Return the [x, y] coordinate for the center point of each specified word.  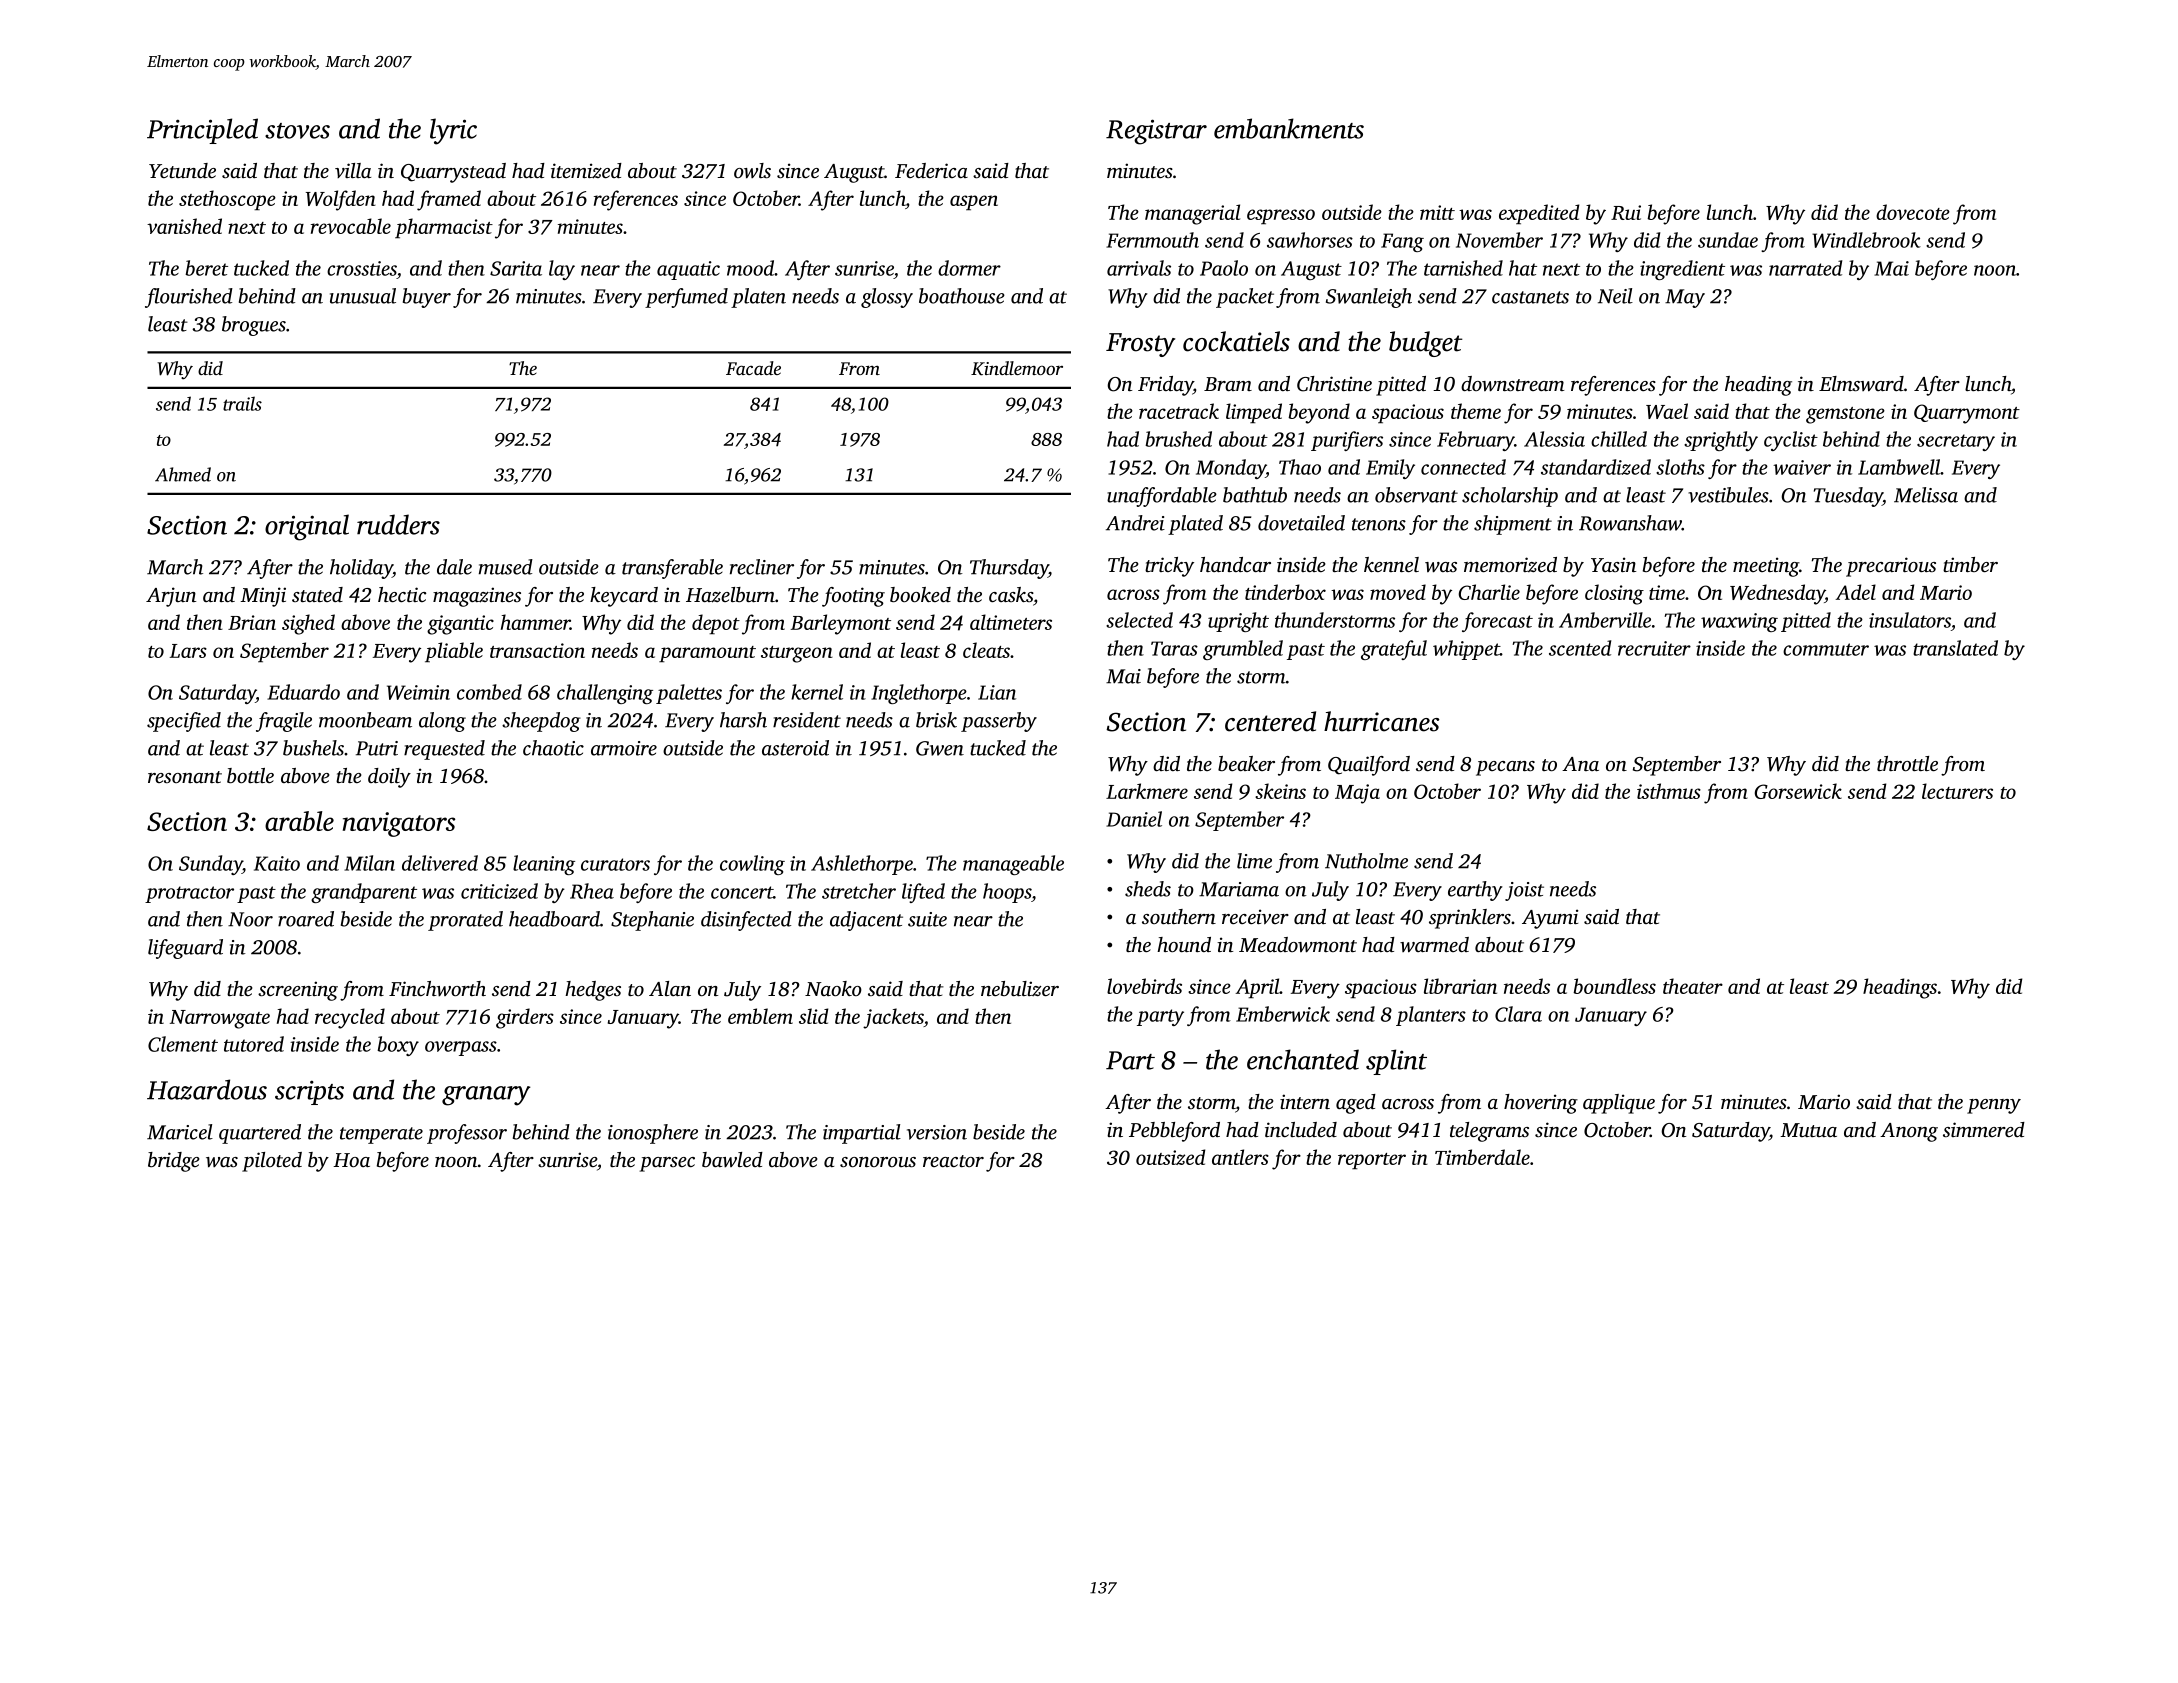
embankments [1289, 128]
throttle [1907, 763]
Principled [202, 131]
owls [752, 171]
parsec [667, 1164]
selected [1139, 620]
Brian [252, 622]
